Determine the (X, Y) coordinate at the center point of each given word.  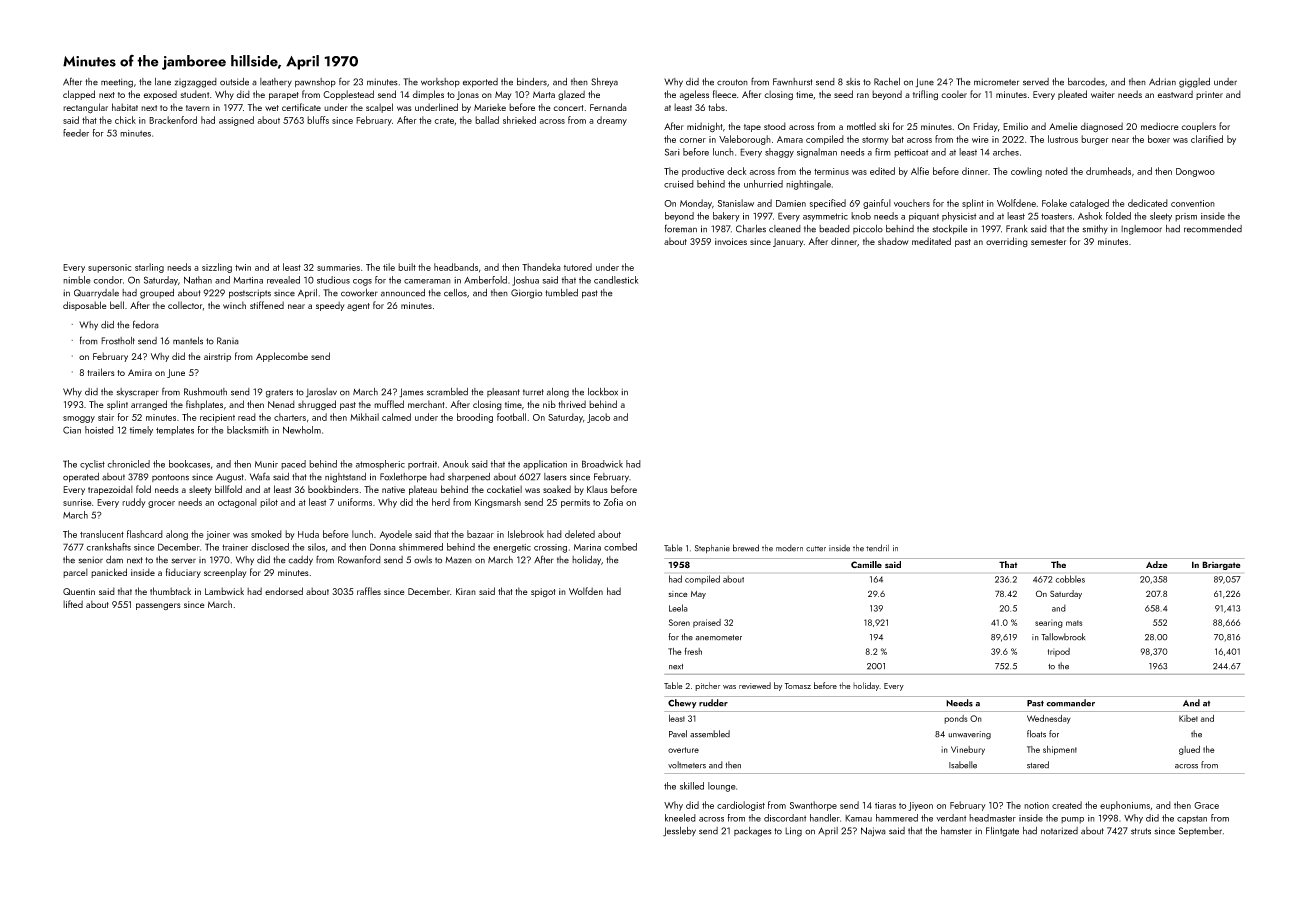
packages (752, 832)
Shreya (604, 82)
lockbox (603, 392)
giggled (1194, 83)
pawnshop (315, 82)
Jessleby (679, 832)
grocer (161, 504)
